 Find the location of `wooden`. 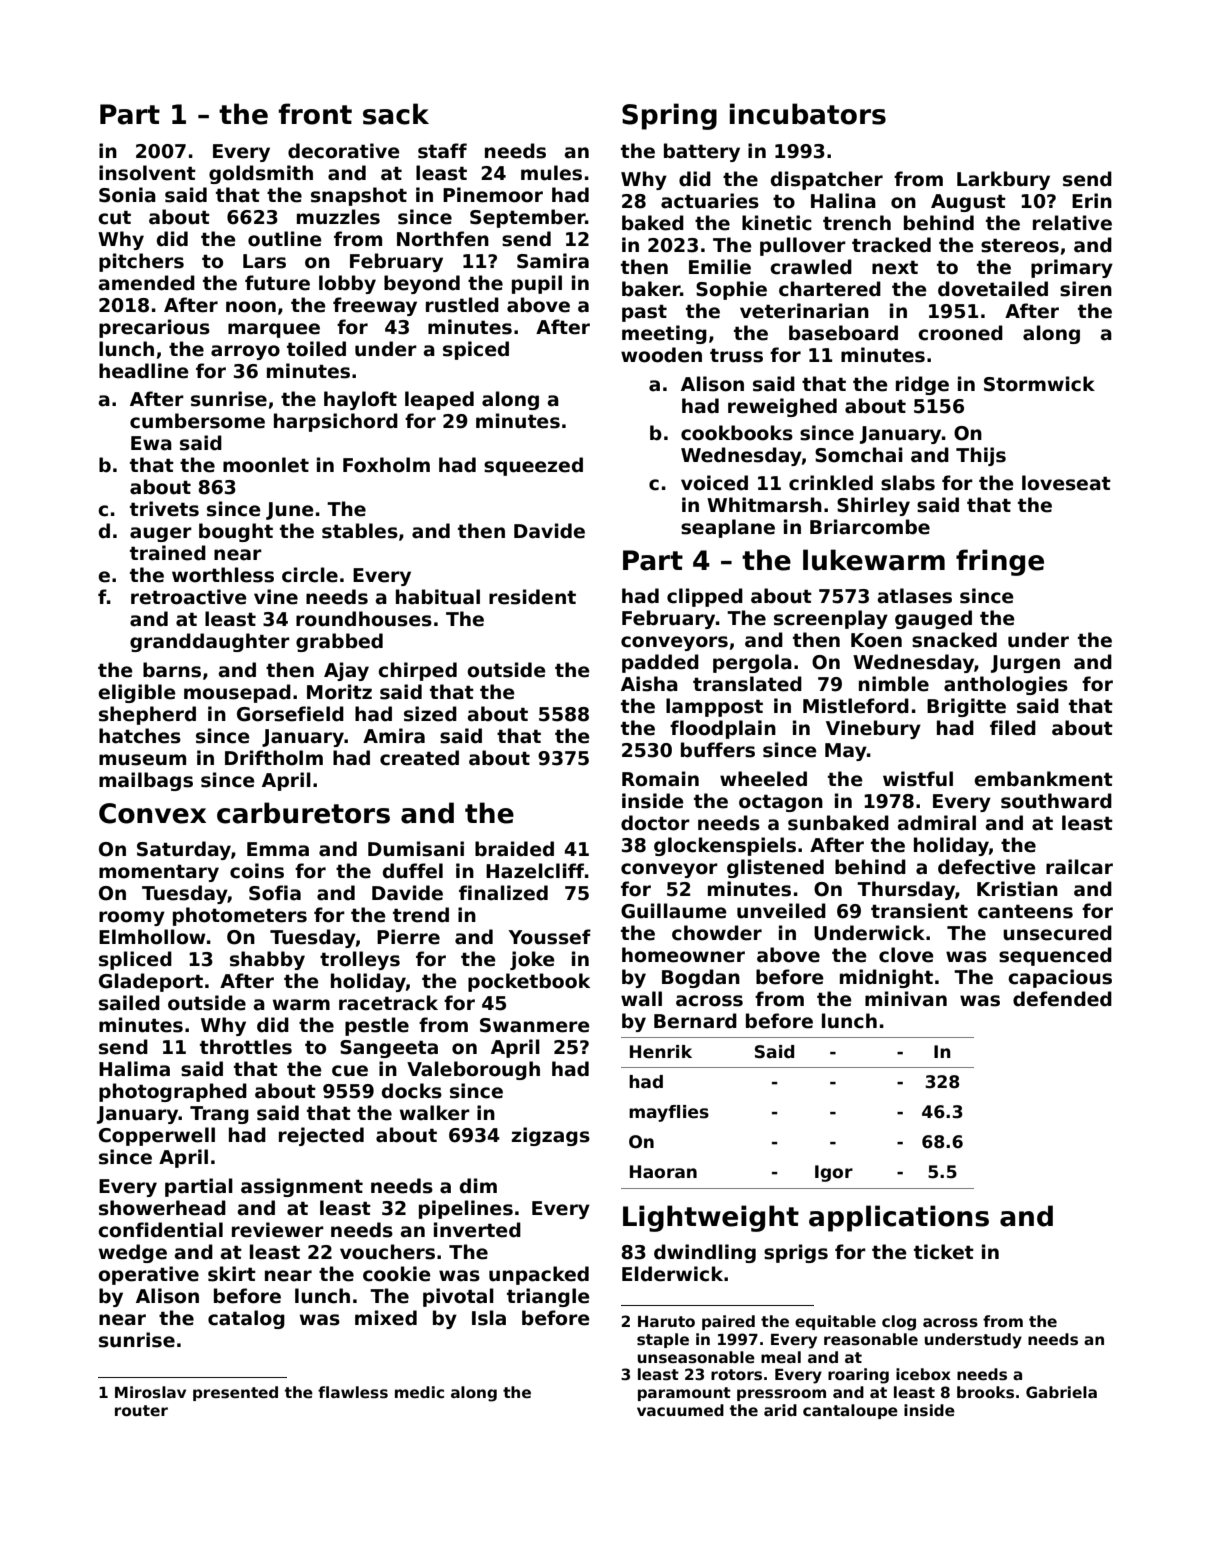

wooden is located at coordinates (661, 355).
